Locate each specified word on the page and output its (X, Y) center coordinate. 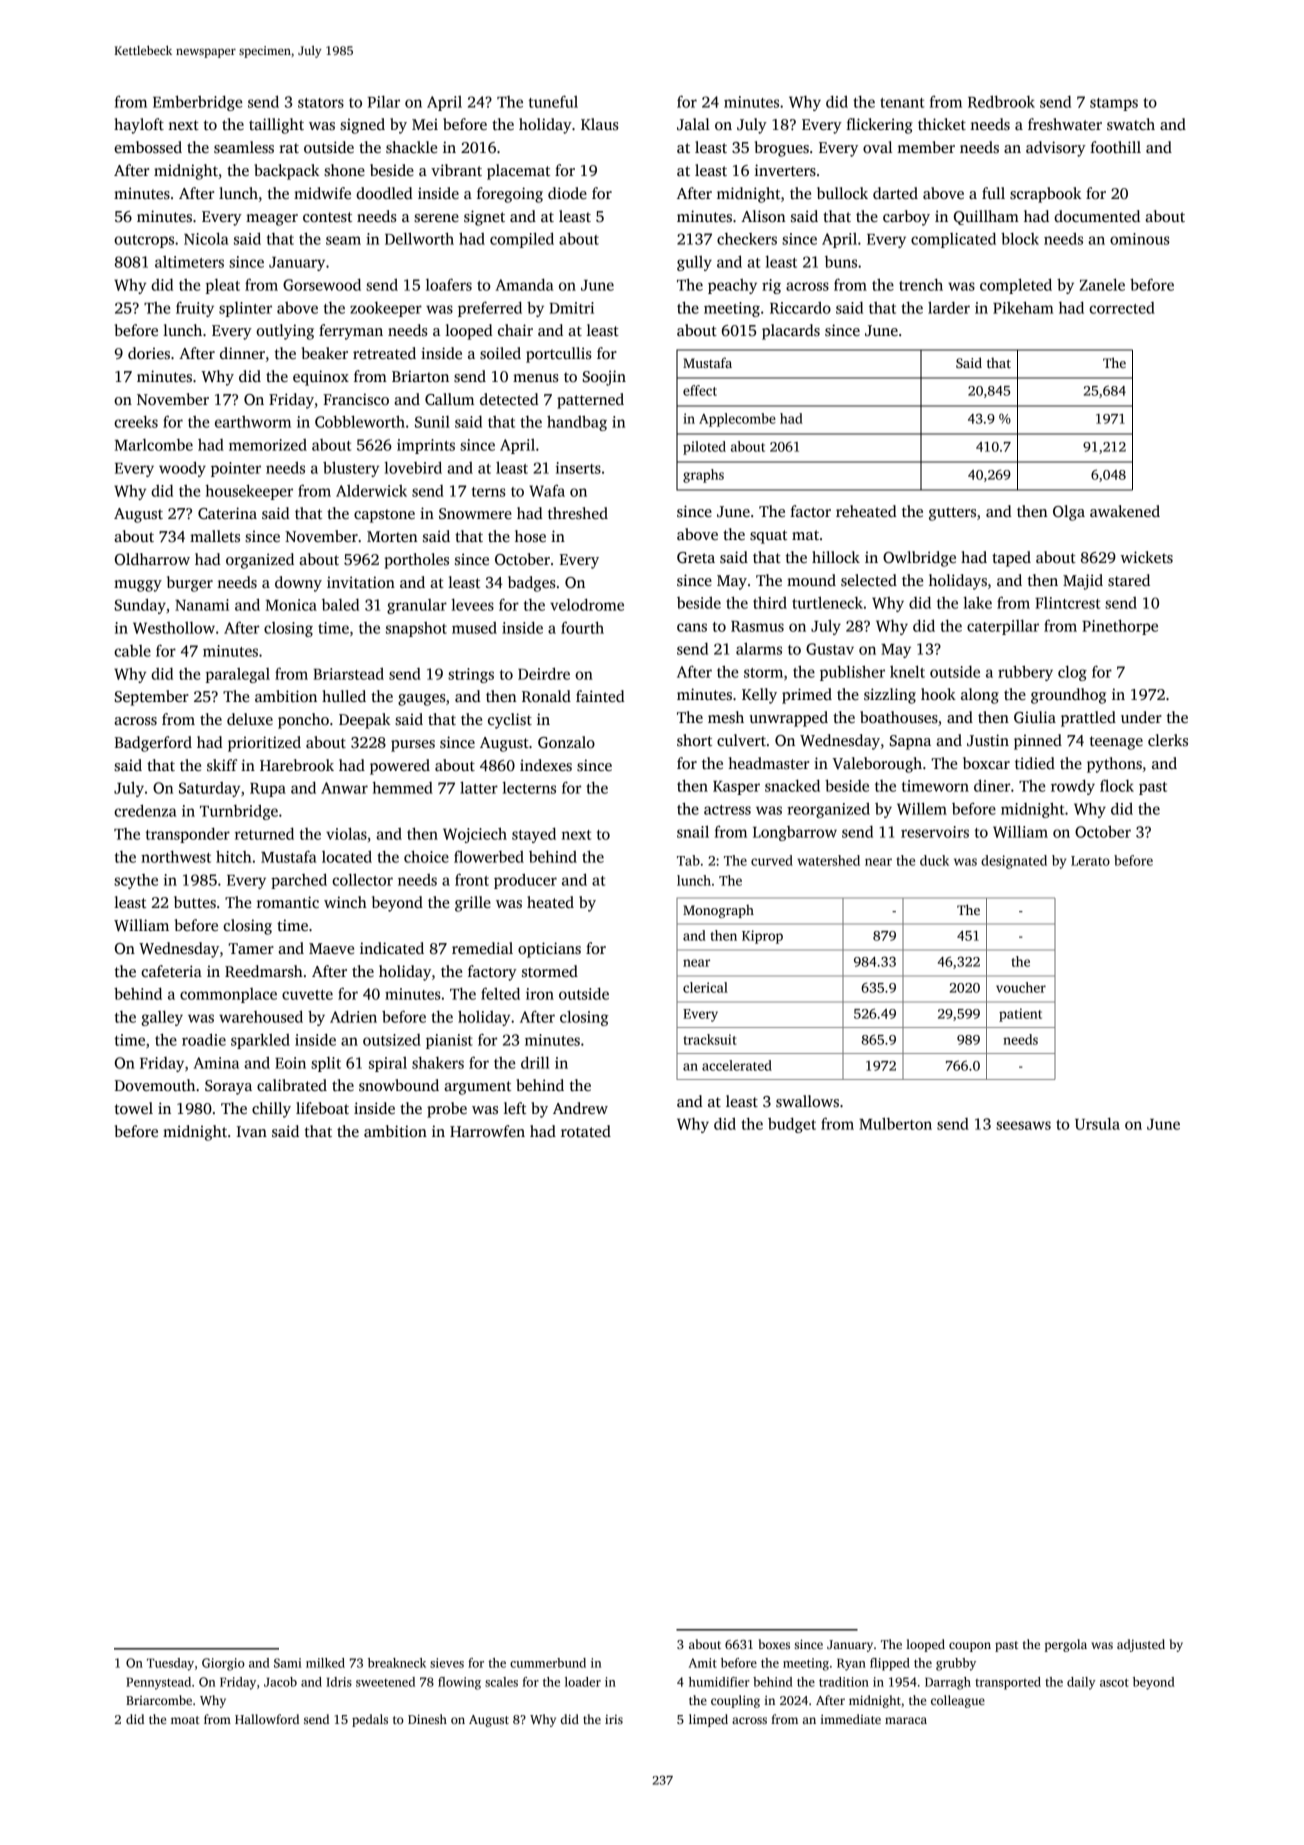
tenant (902, 103)
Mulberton (895, 1123)
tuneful (553, 101)
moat (185, 1720)
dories (149, 353)
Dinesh (427, 1719)
